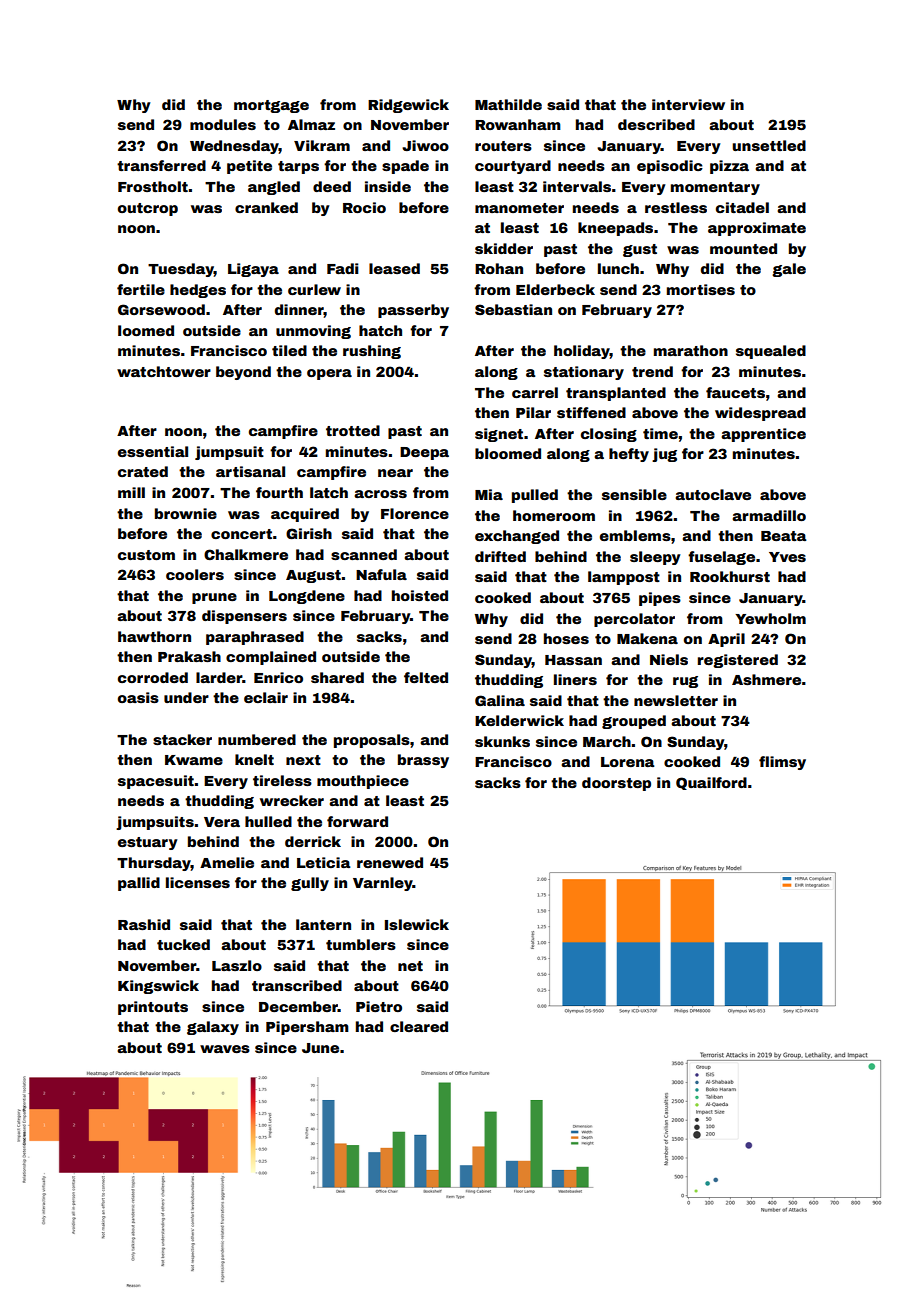 This screenshot has width=924, height=1308. Describe the element at coordinates (237, 965) in the screenshot. I see `Laszlo` at that location.
